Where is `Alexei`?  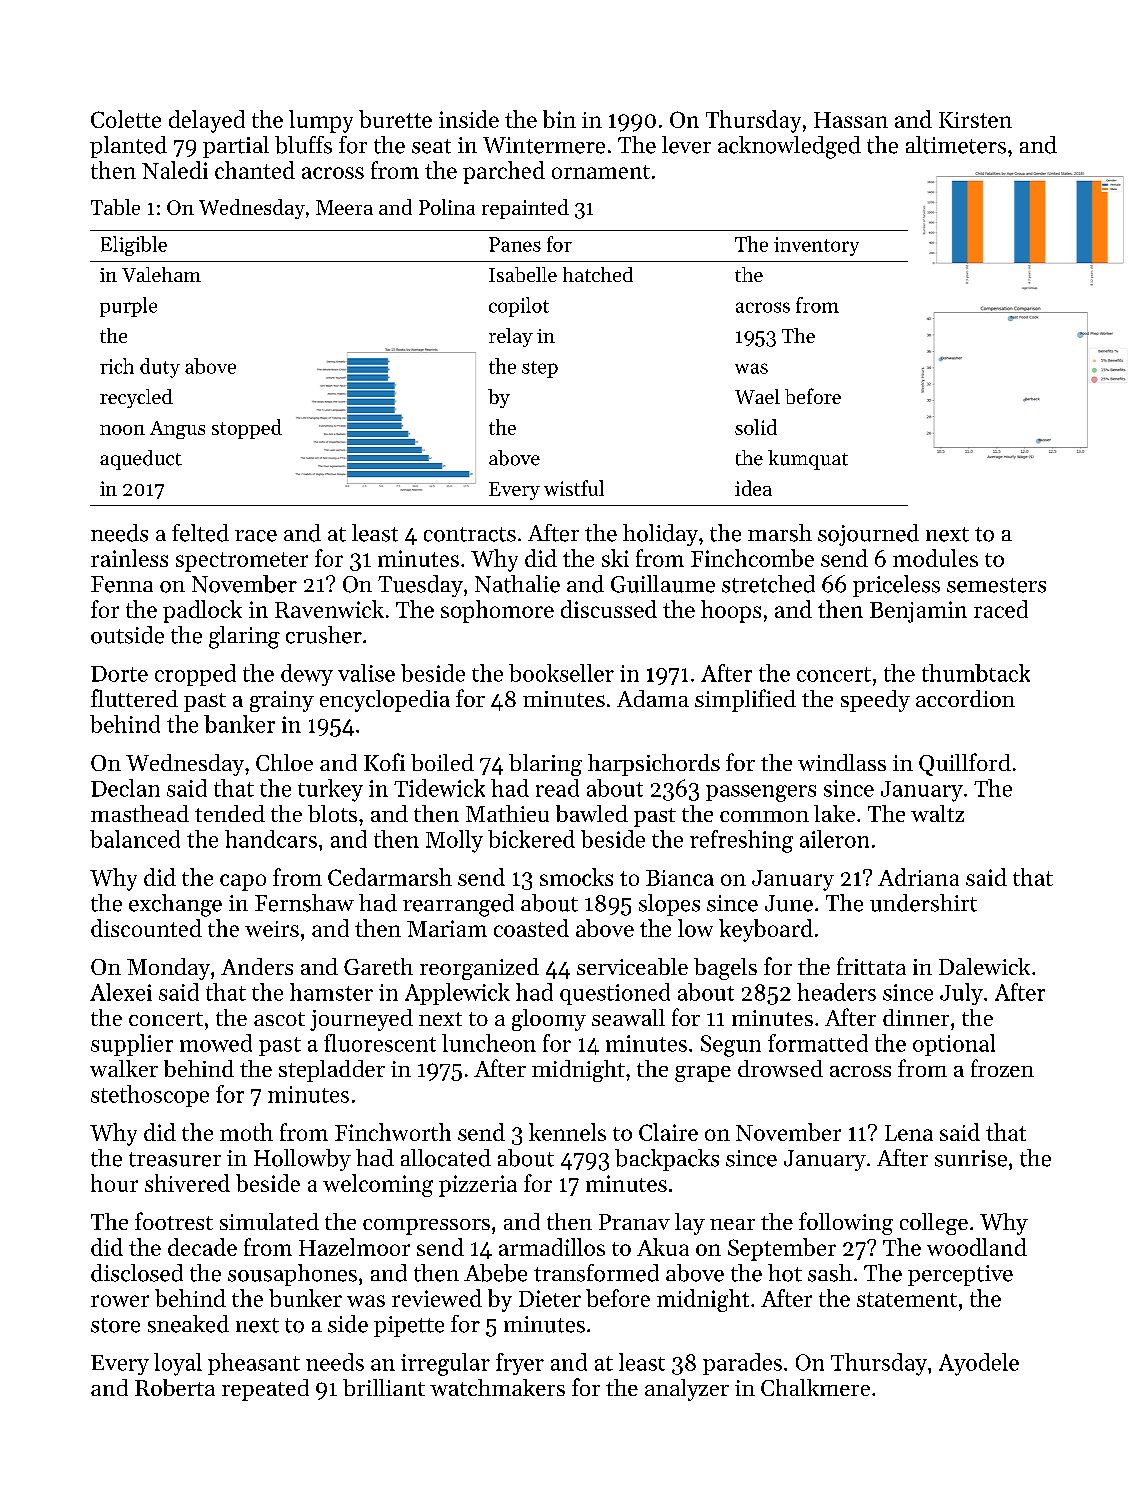
Alexei is located at coordinates (121, 992).
